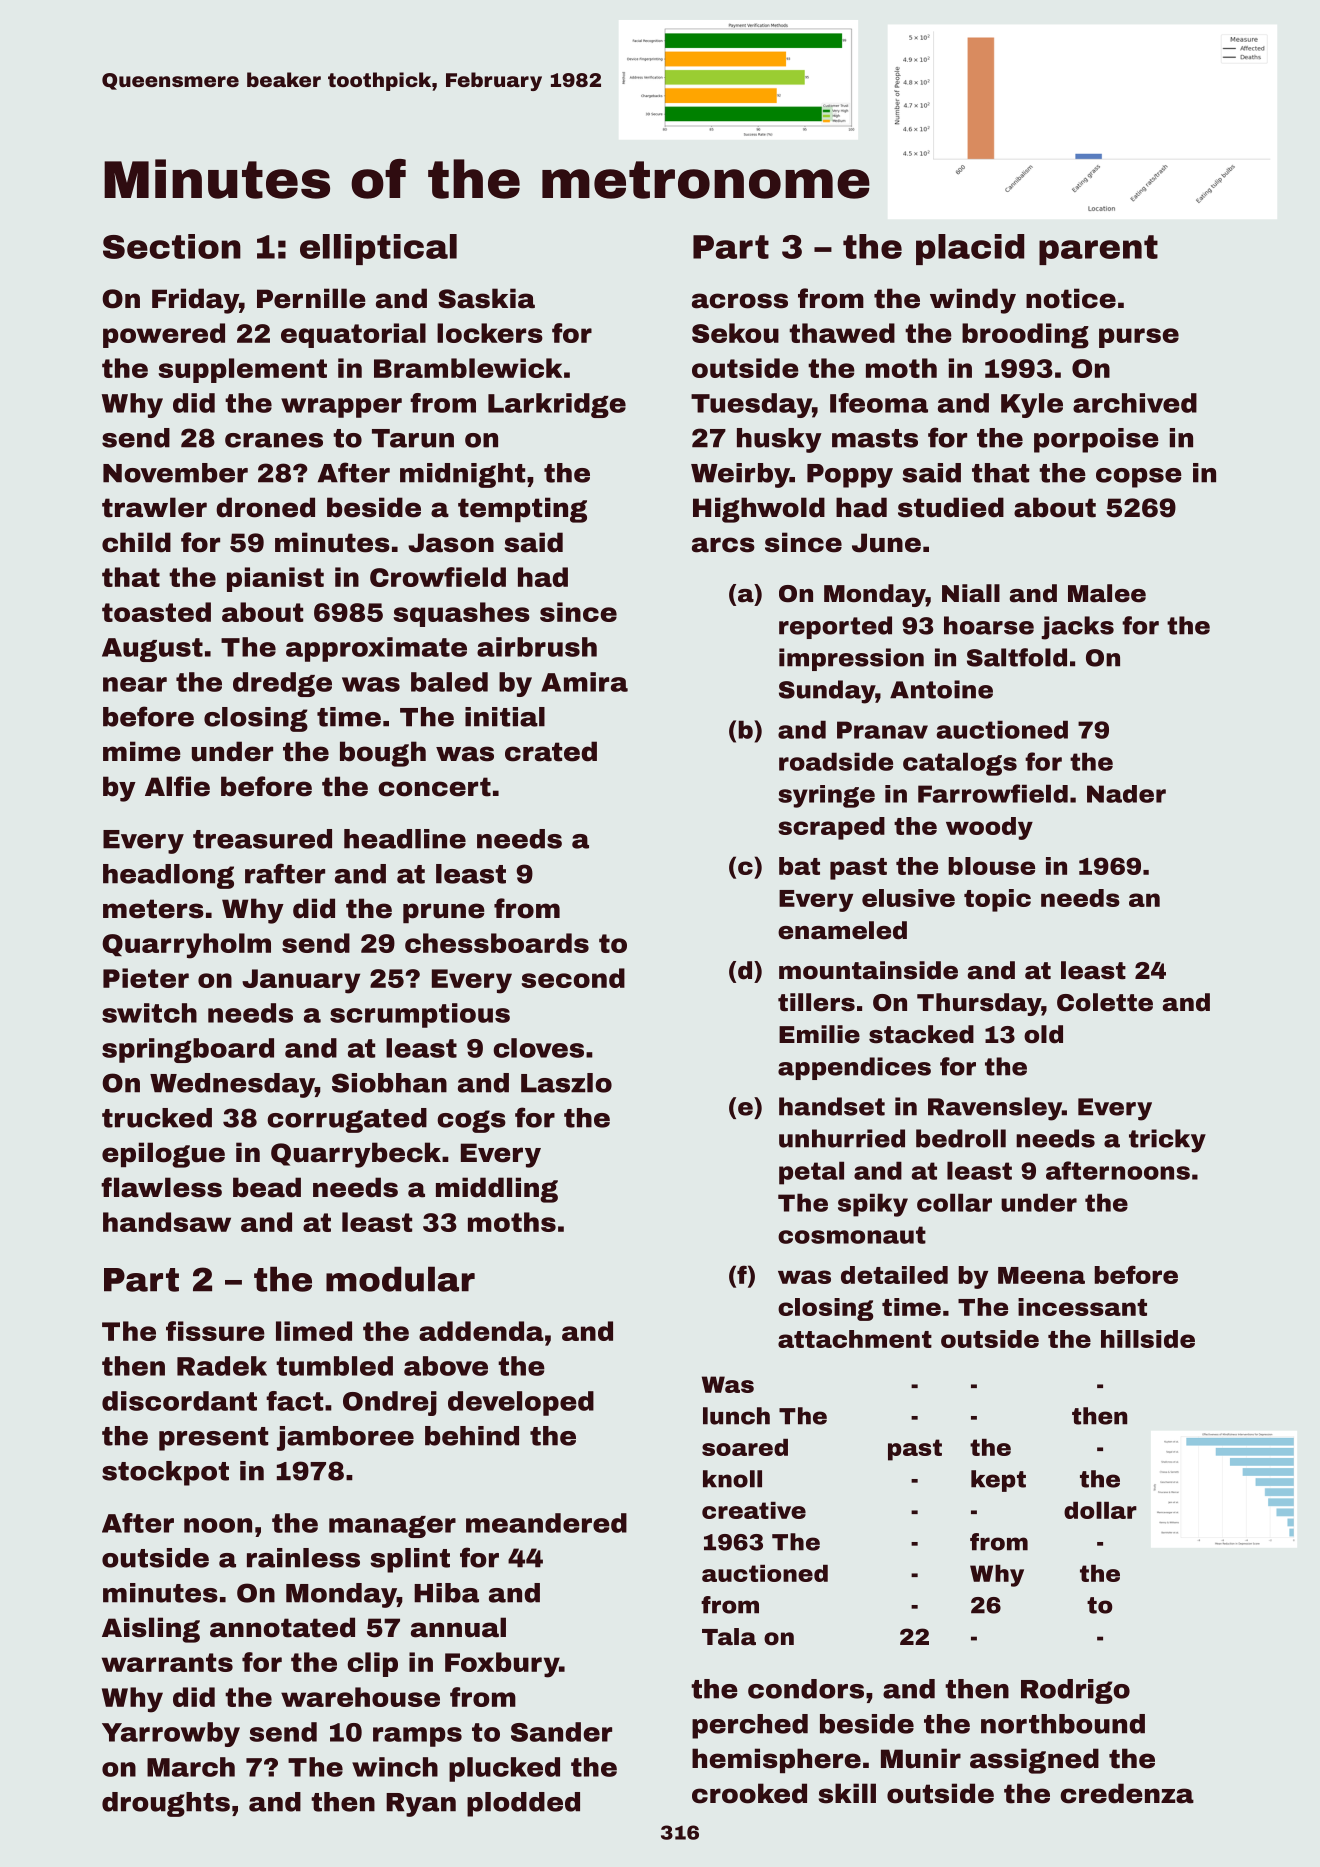 The image size is (1320, 1867). What do you see at coordinates (723, 545) in the screenshot?
I see `arcs` at bounding box center [723, 545].
